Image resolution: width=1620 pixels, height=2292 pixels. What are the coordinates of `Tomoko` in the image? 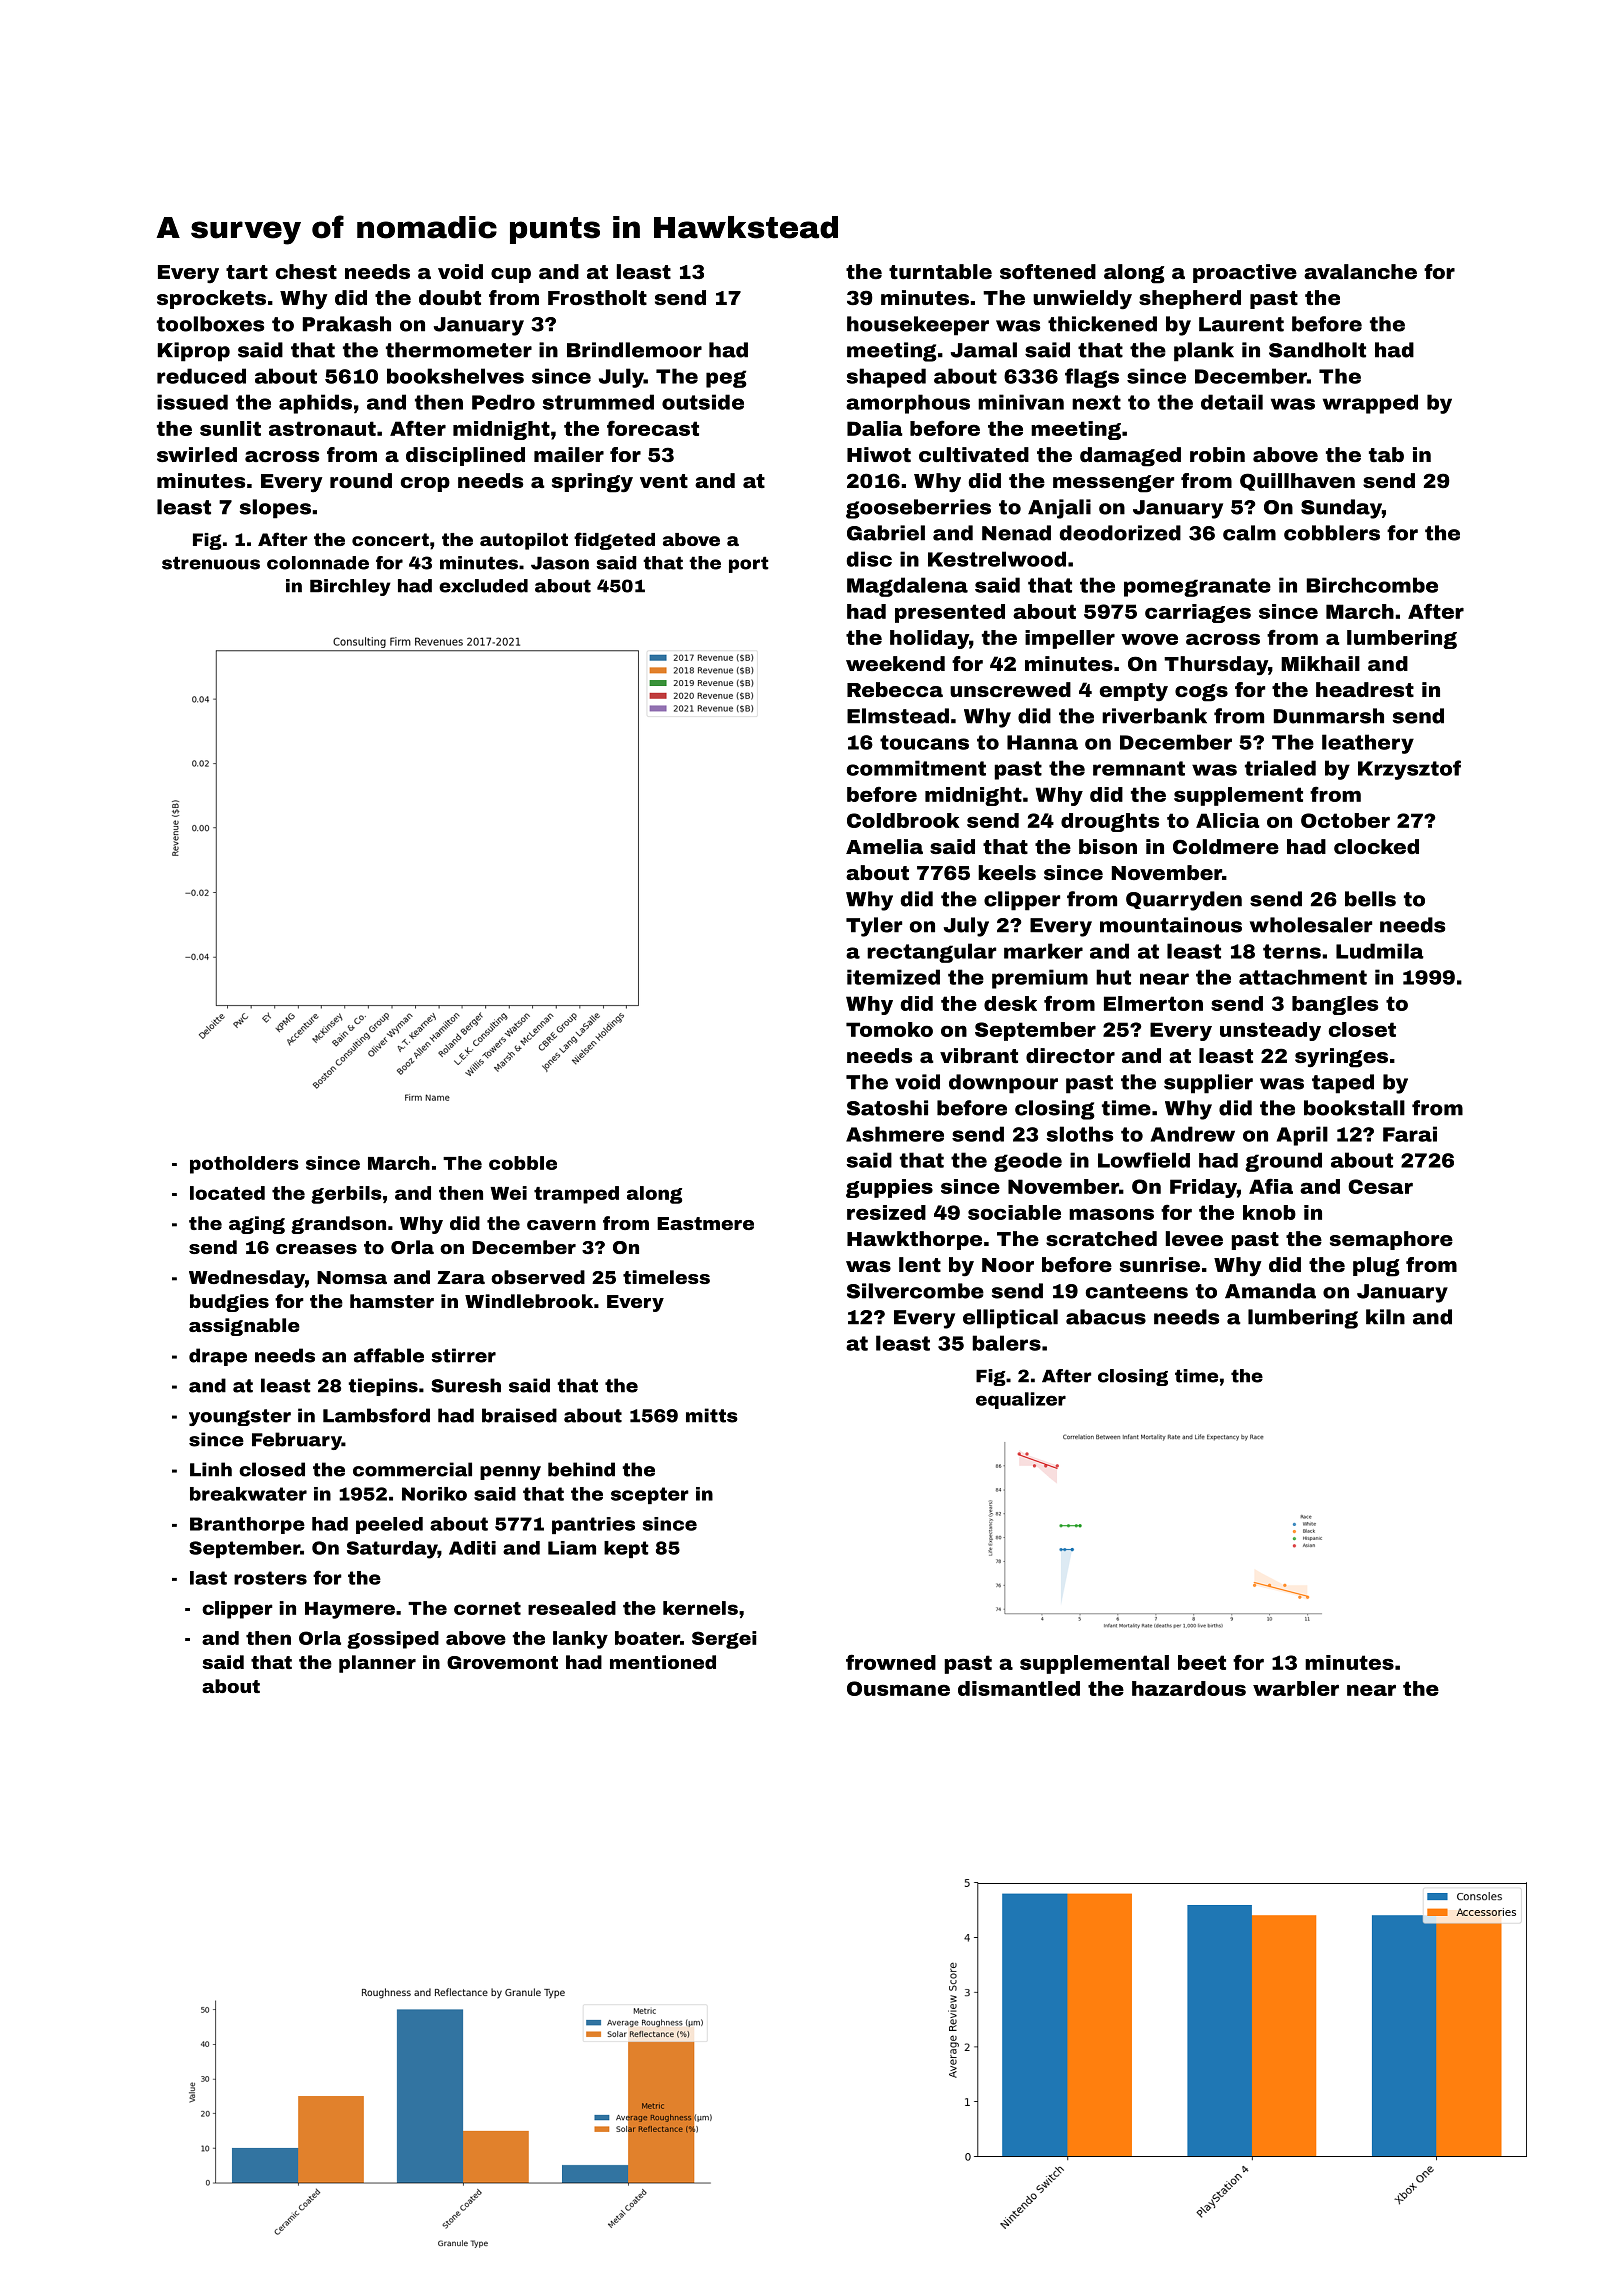 It's located at (889, 1029).
